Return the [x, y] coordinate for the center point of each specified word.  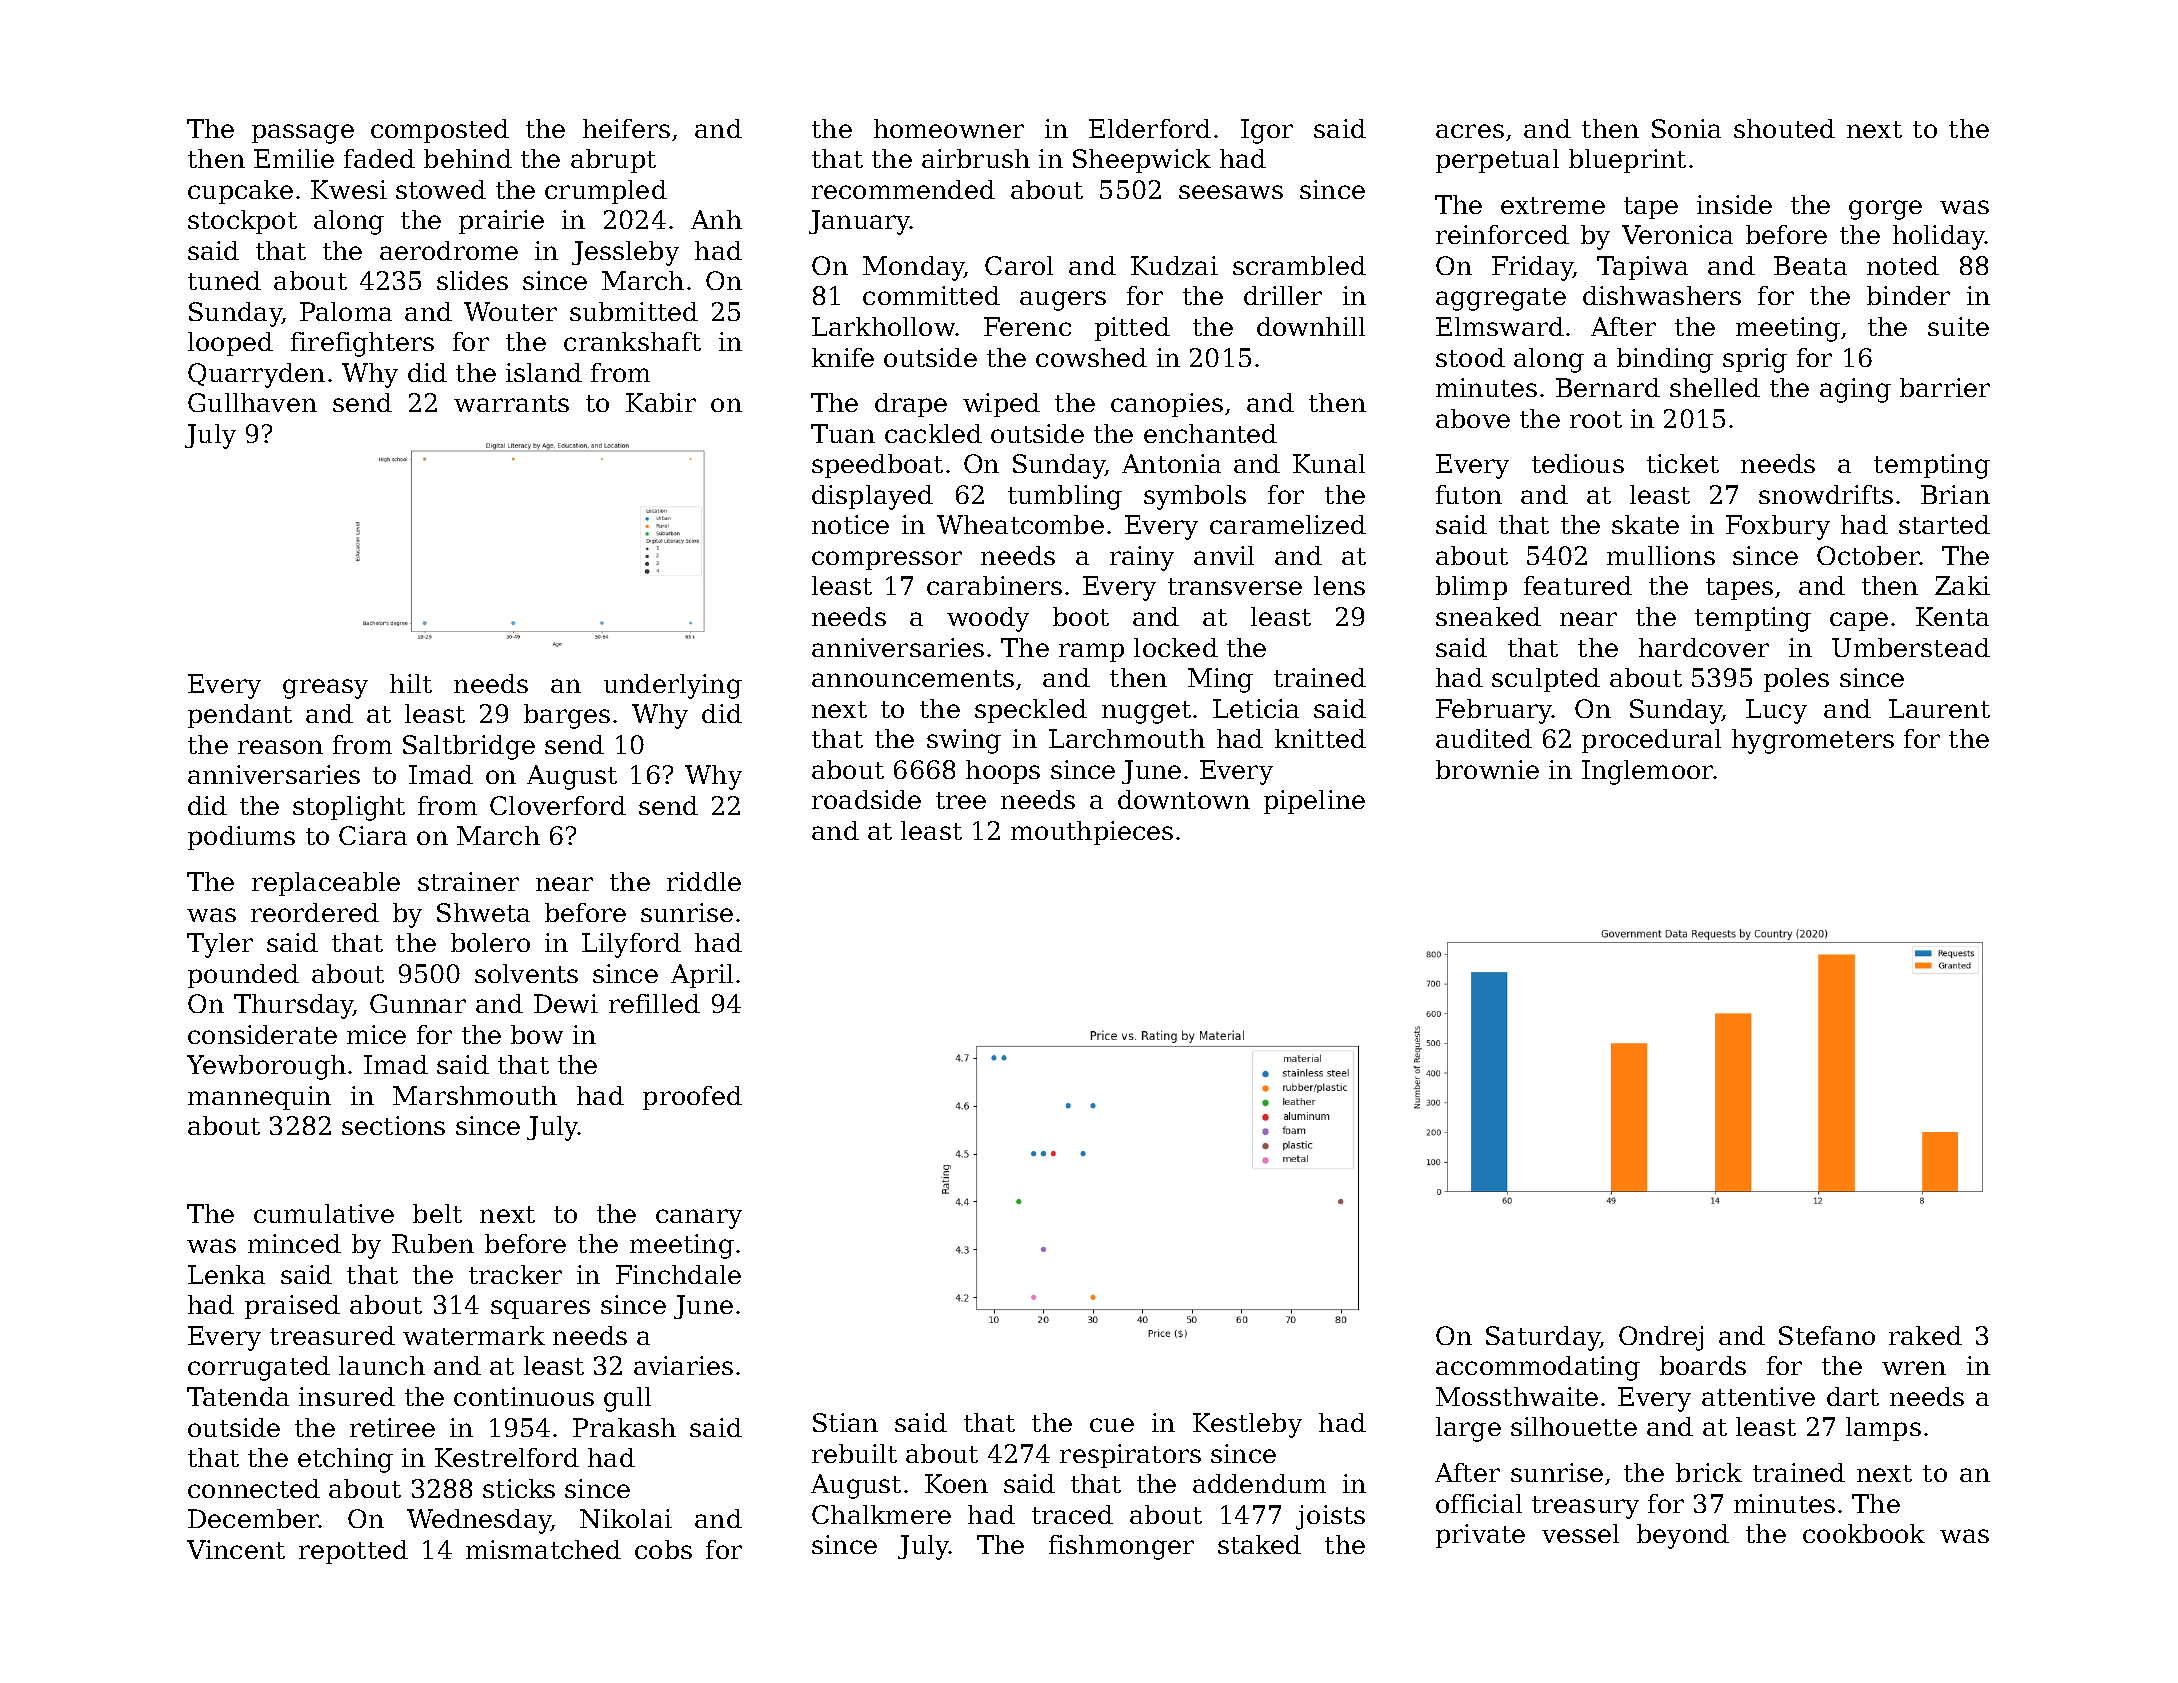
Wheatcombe [1020, 524]
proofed [692, 1098]
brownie [1487, 769]
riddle [704, 881]
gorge [1885, 210]
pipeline [1314, 802]
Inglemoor [1648, 772]
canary [699, 1219]
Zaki [1962, 585]
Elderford [1150, 128]
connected [254, 1488]
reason [280, 747]
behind [468, 158]
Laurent [1939, 708]
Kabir [661, 402]
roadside [866, 799]
